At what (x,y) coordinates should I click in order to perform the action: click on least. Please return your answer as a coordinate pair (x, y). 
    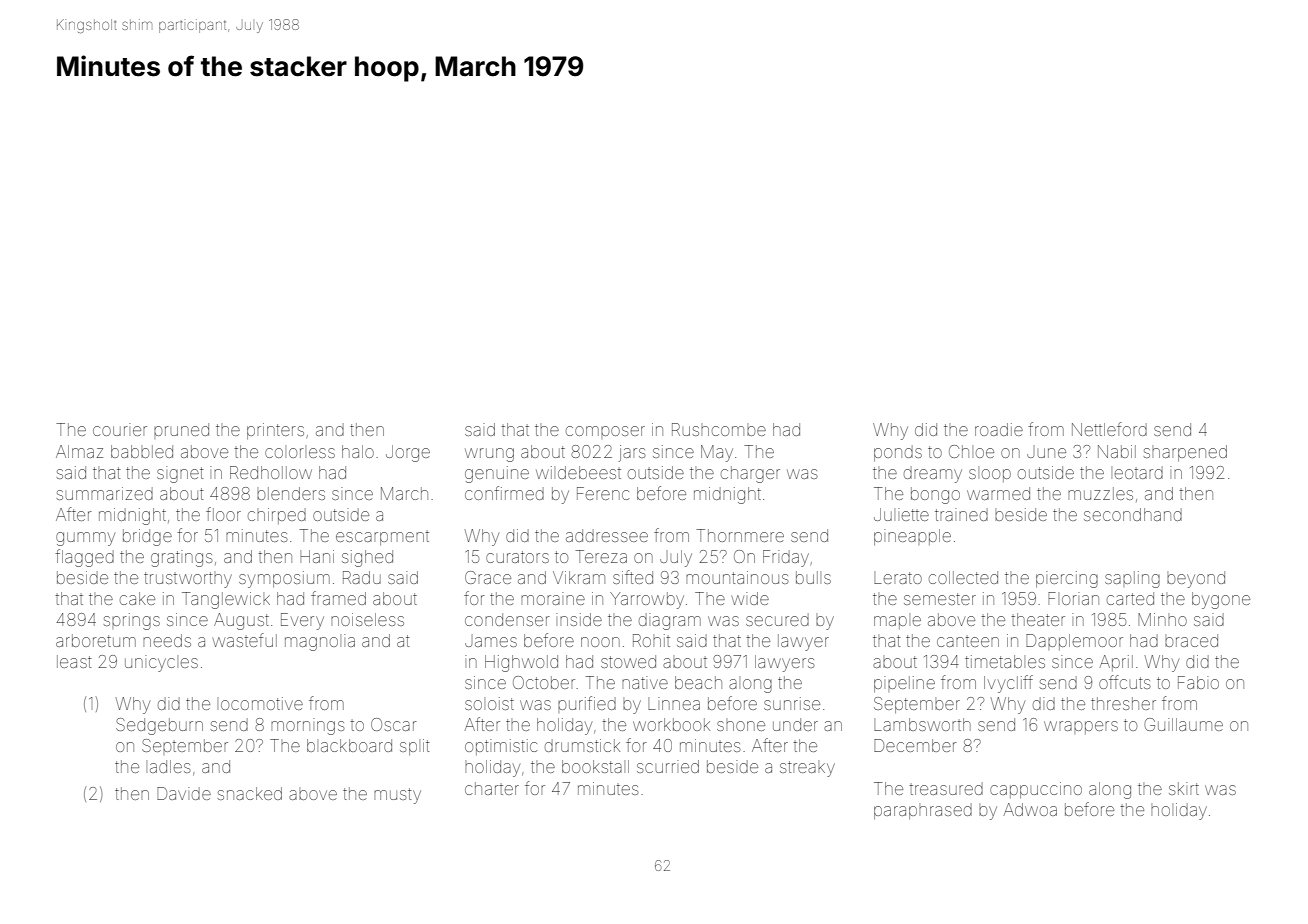
    Looking at the image, I should click on (74, 661).
